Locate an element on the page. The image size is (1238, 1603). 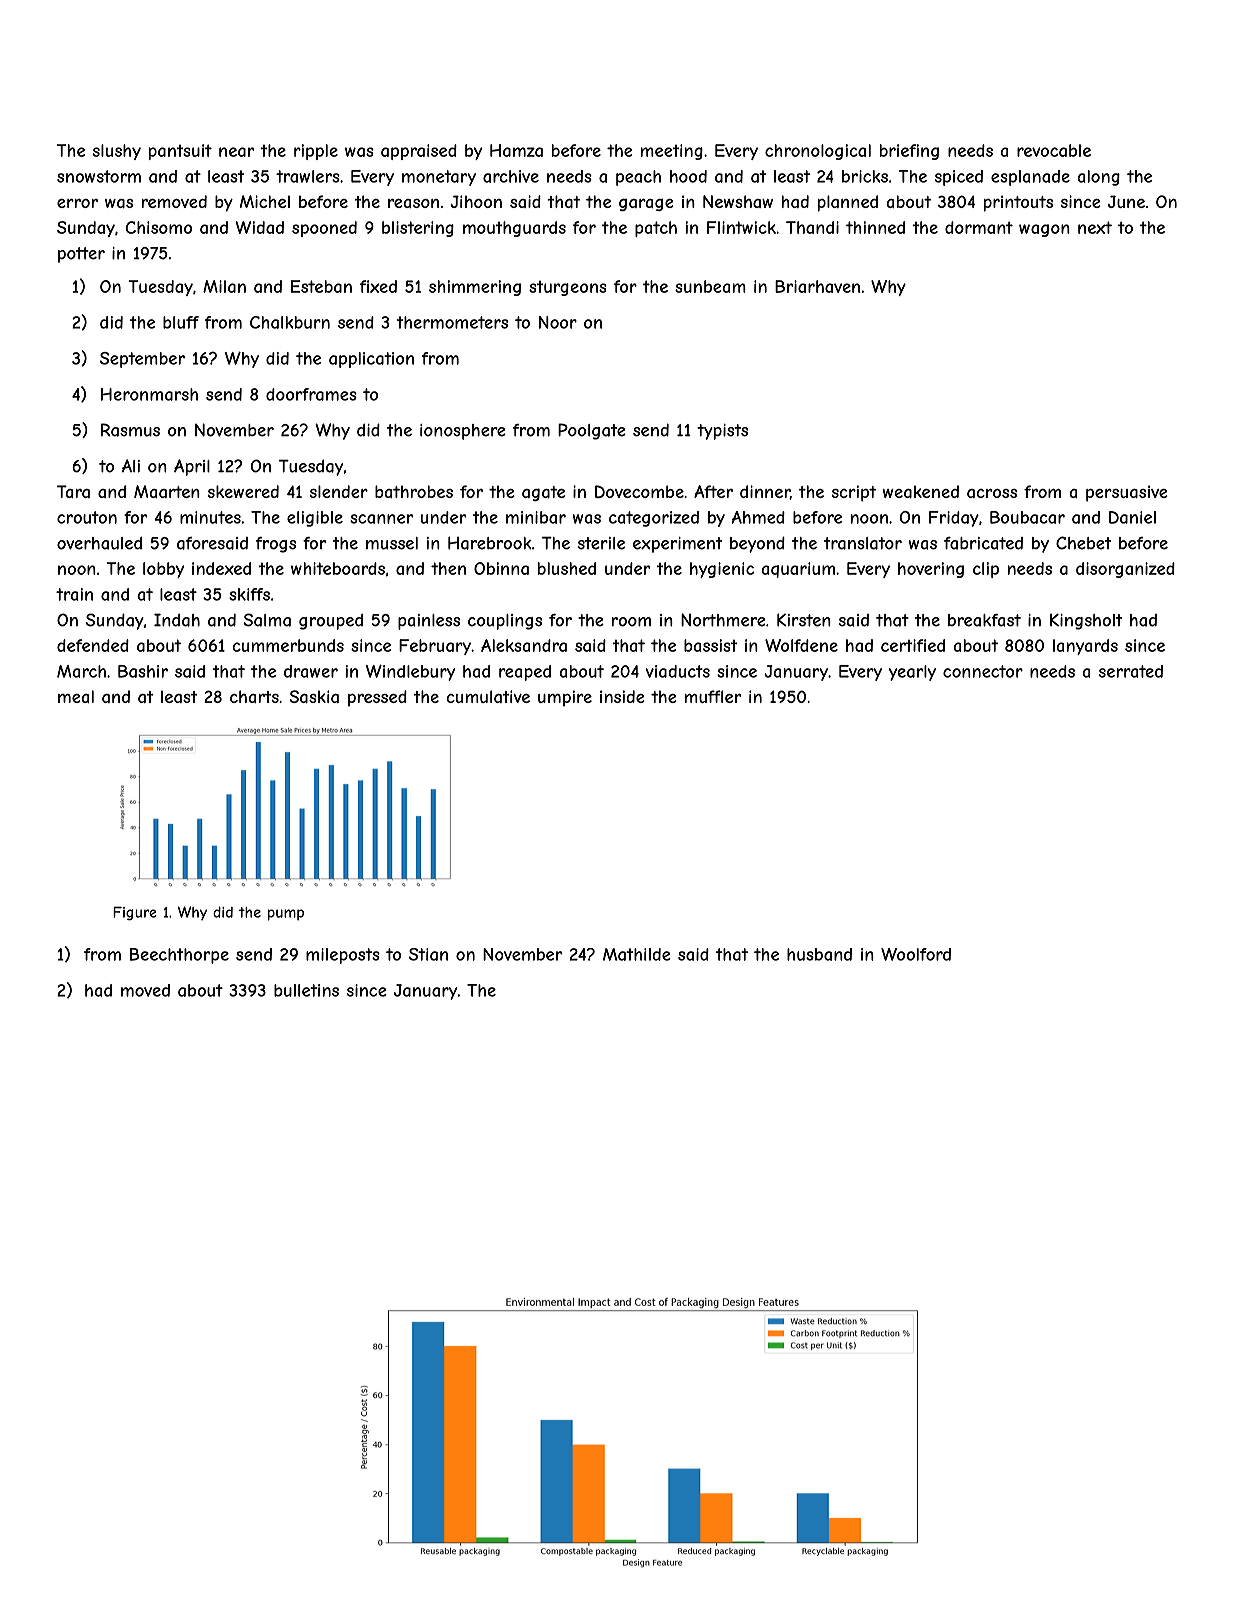
Beechthorpe is located at coordinates (179, 956).
